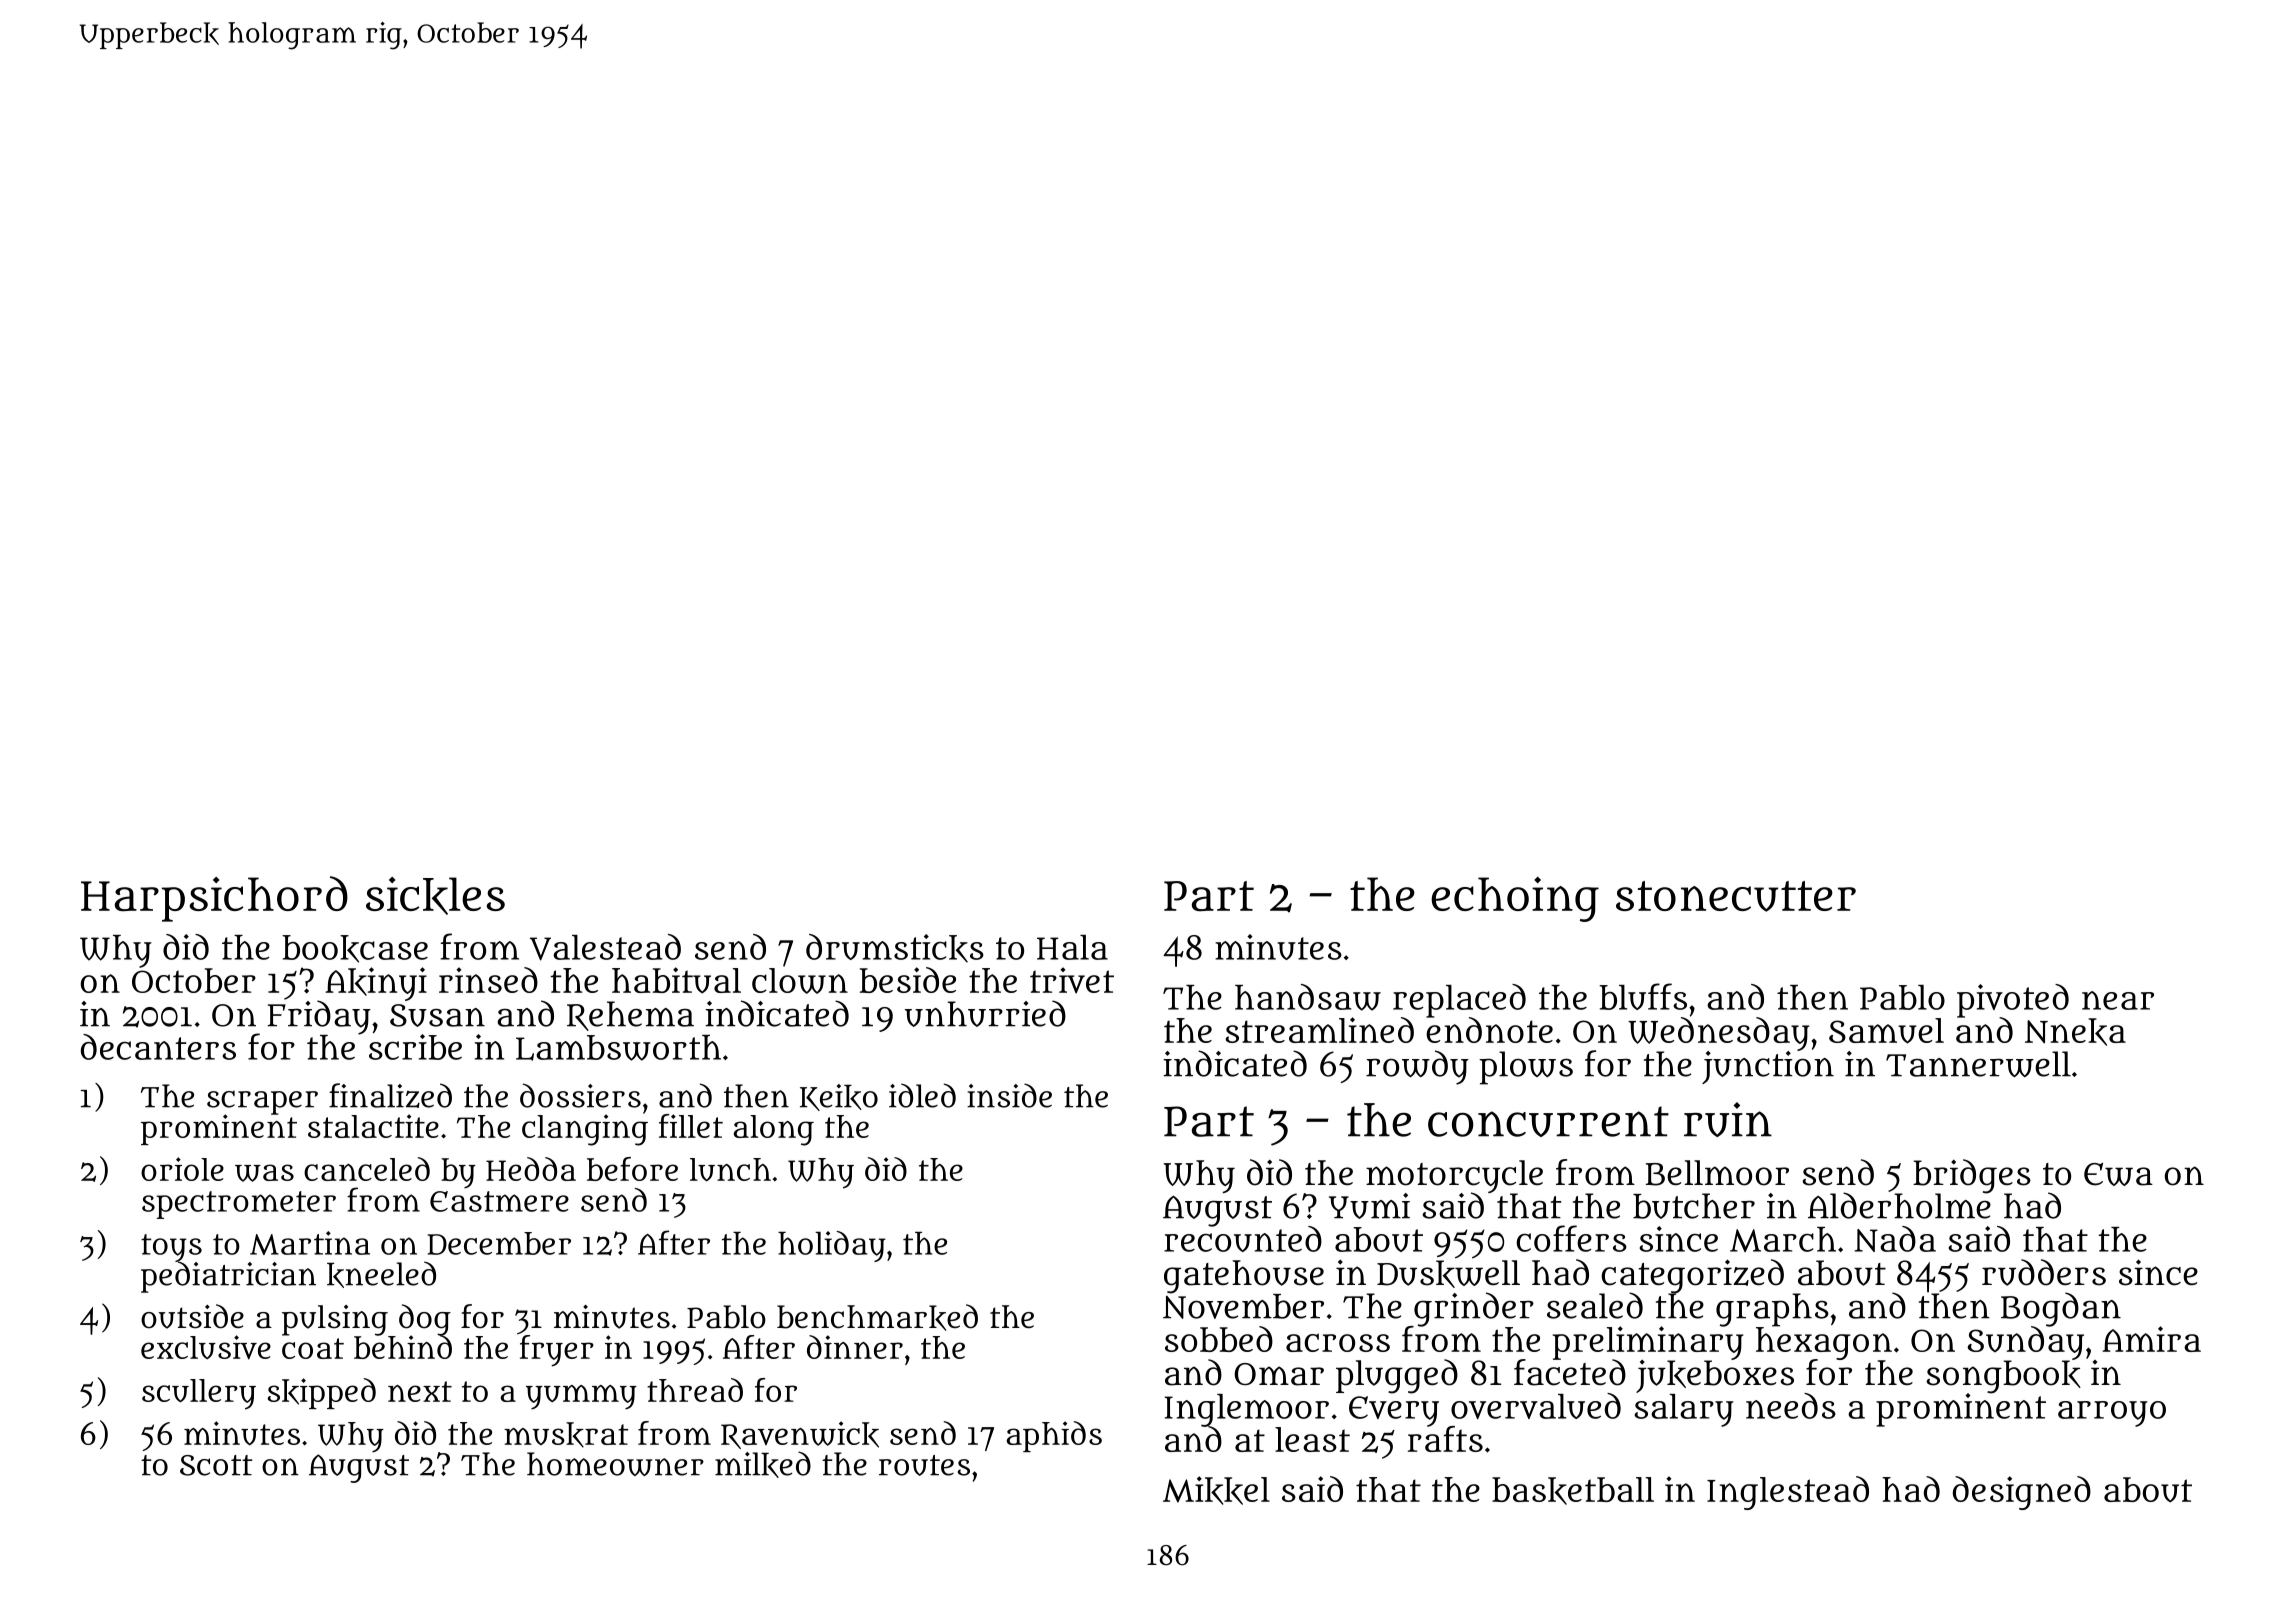 The height and width of the screenshot is (1620, 2292). I want to click on scraper, so click(262, 1102).
